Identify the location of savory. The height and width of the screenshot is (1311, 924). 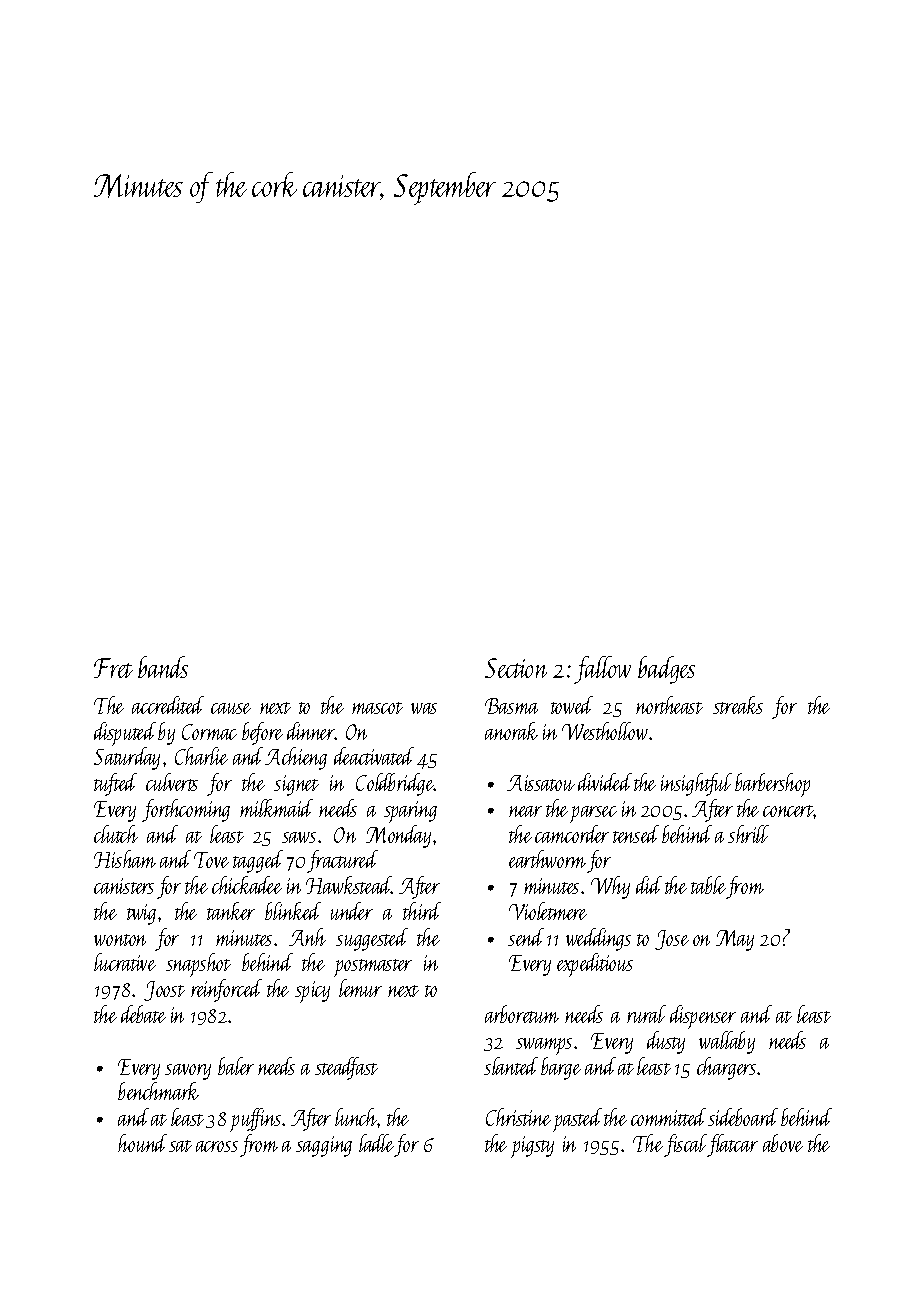
(188, 1072).
